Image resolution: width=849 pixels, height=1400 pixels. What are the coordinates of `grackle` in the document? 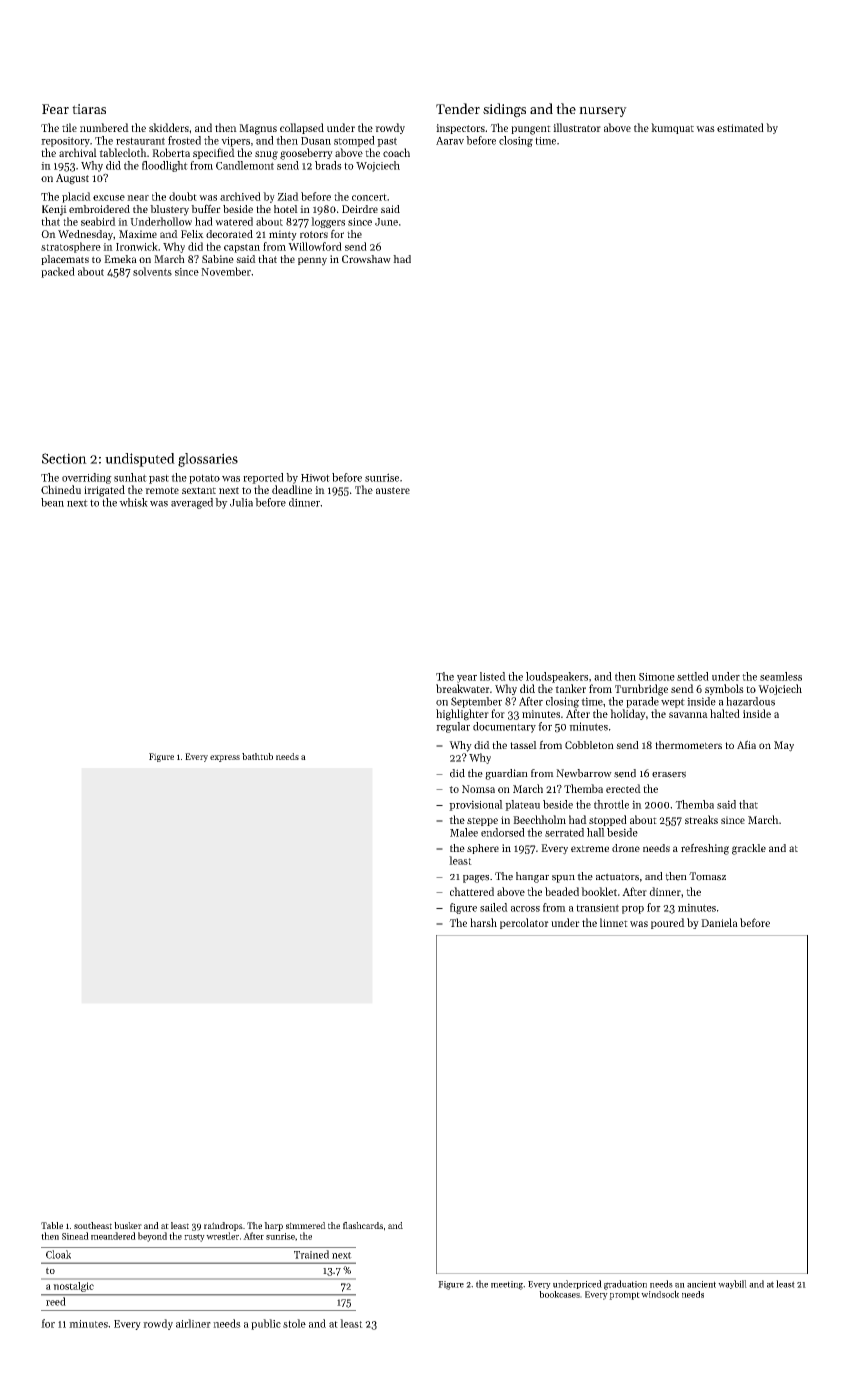 It's located at (749, 849).
